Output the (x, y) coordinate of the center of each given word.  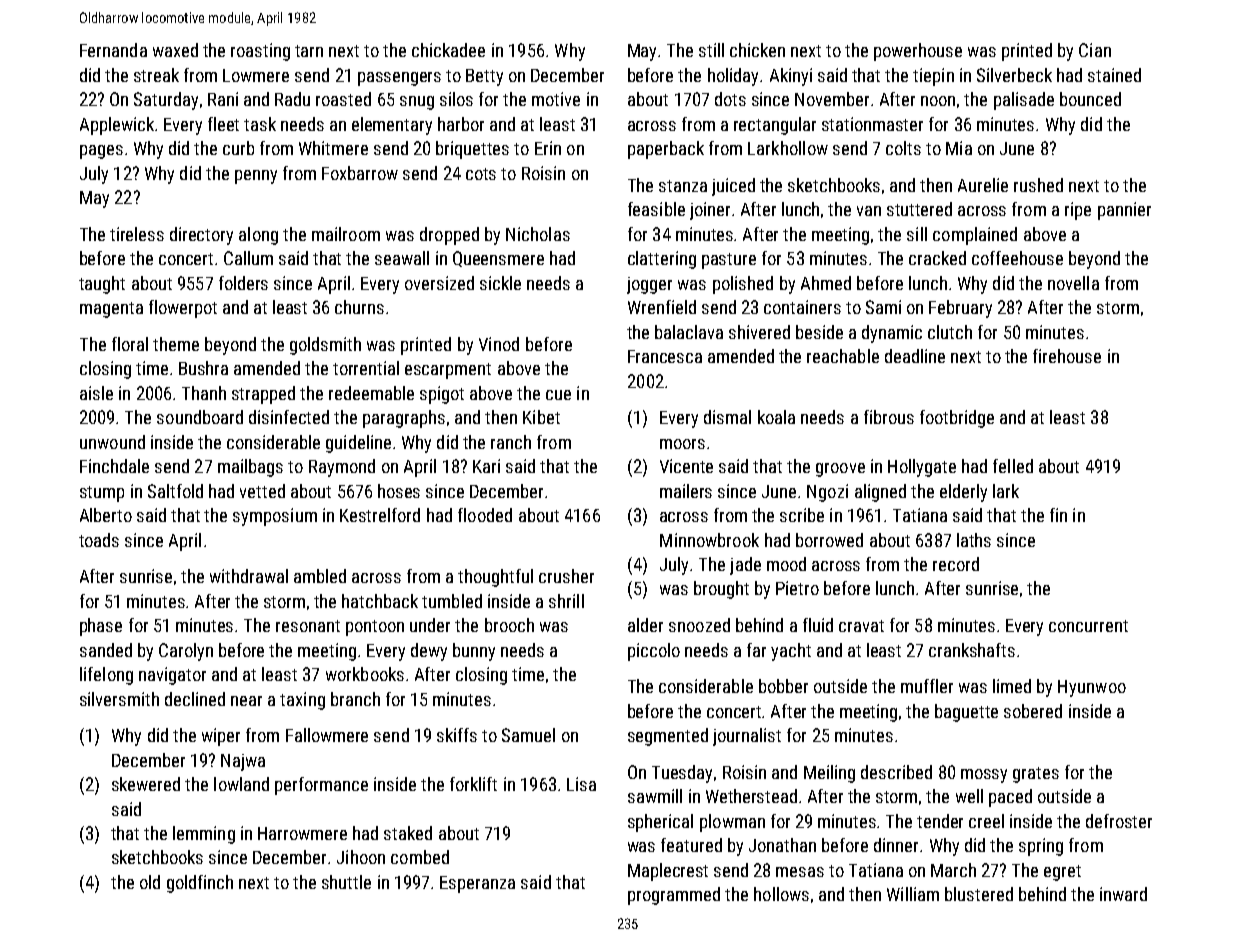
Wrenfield (662, 307)
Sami (883, 307)
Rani (223, 99)
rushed (1038, 185)
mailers (686, 491)
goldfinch (200, 884)
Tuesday (682, 774)
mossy (984, 776)
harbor (461, 124)
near (246, 701)
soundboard (200, 417)
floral (130, 344)
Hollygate (922, 468)
